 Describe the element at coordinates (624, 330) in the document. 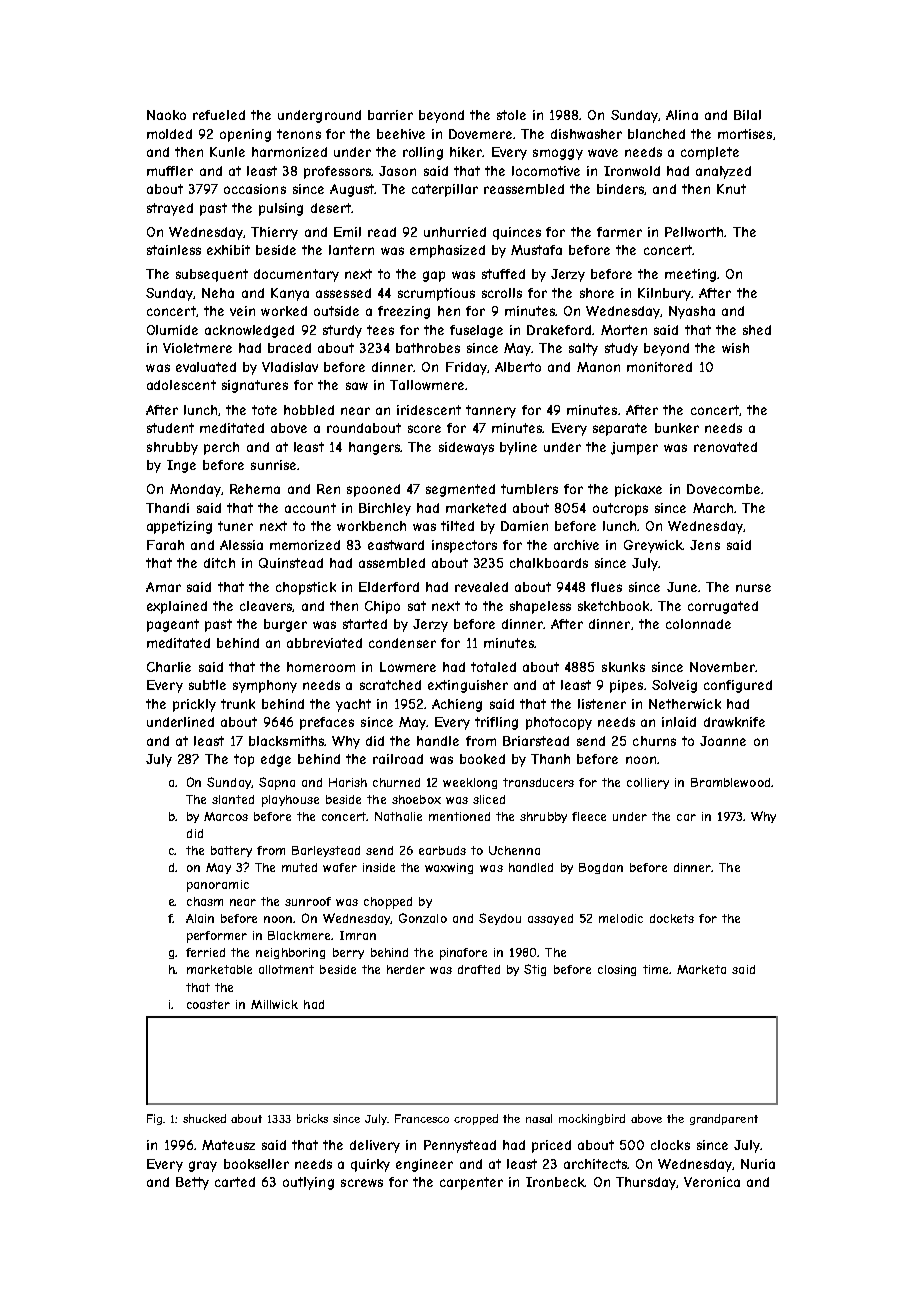

I see `Morten` at that location.
